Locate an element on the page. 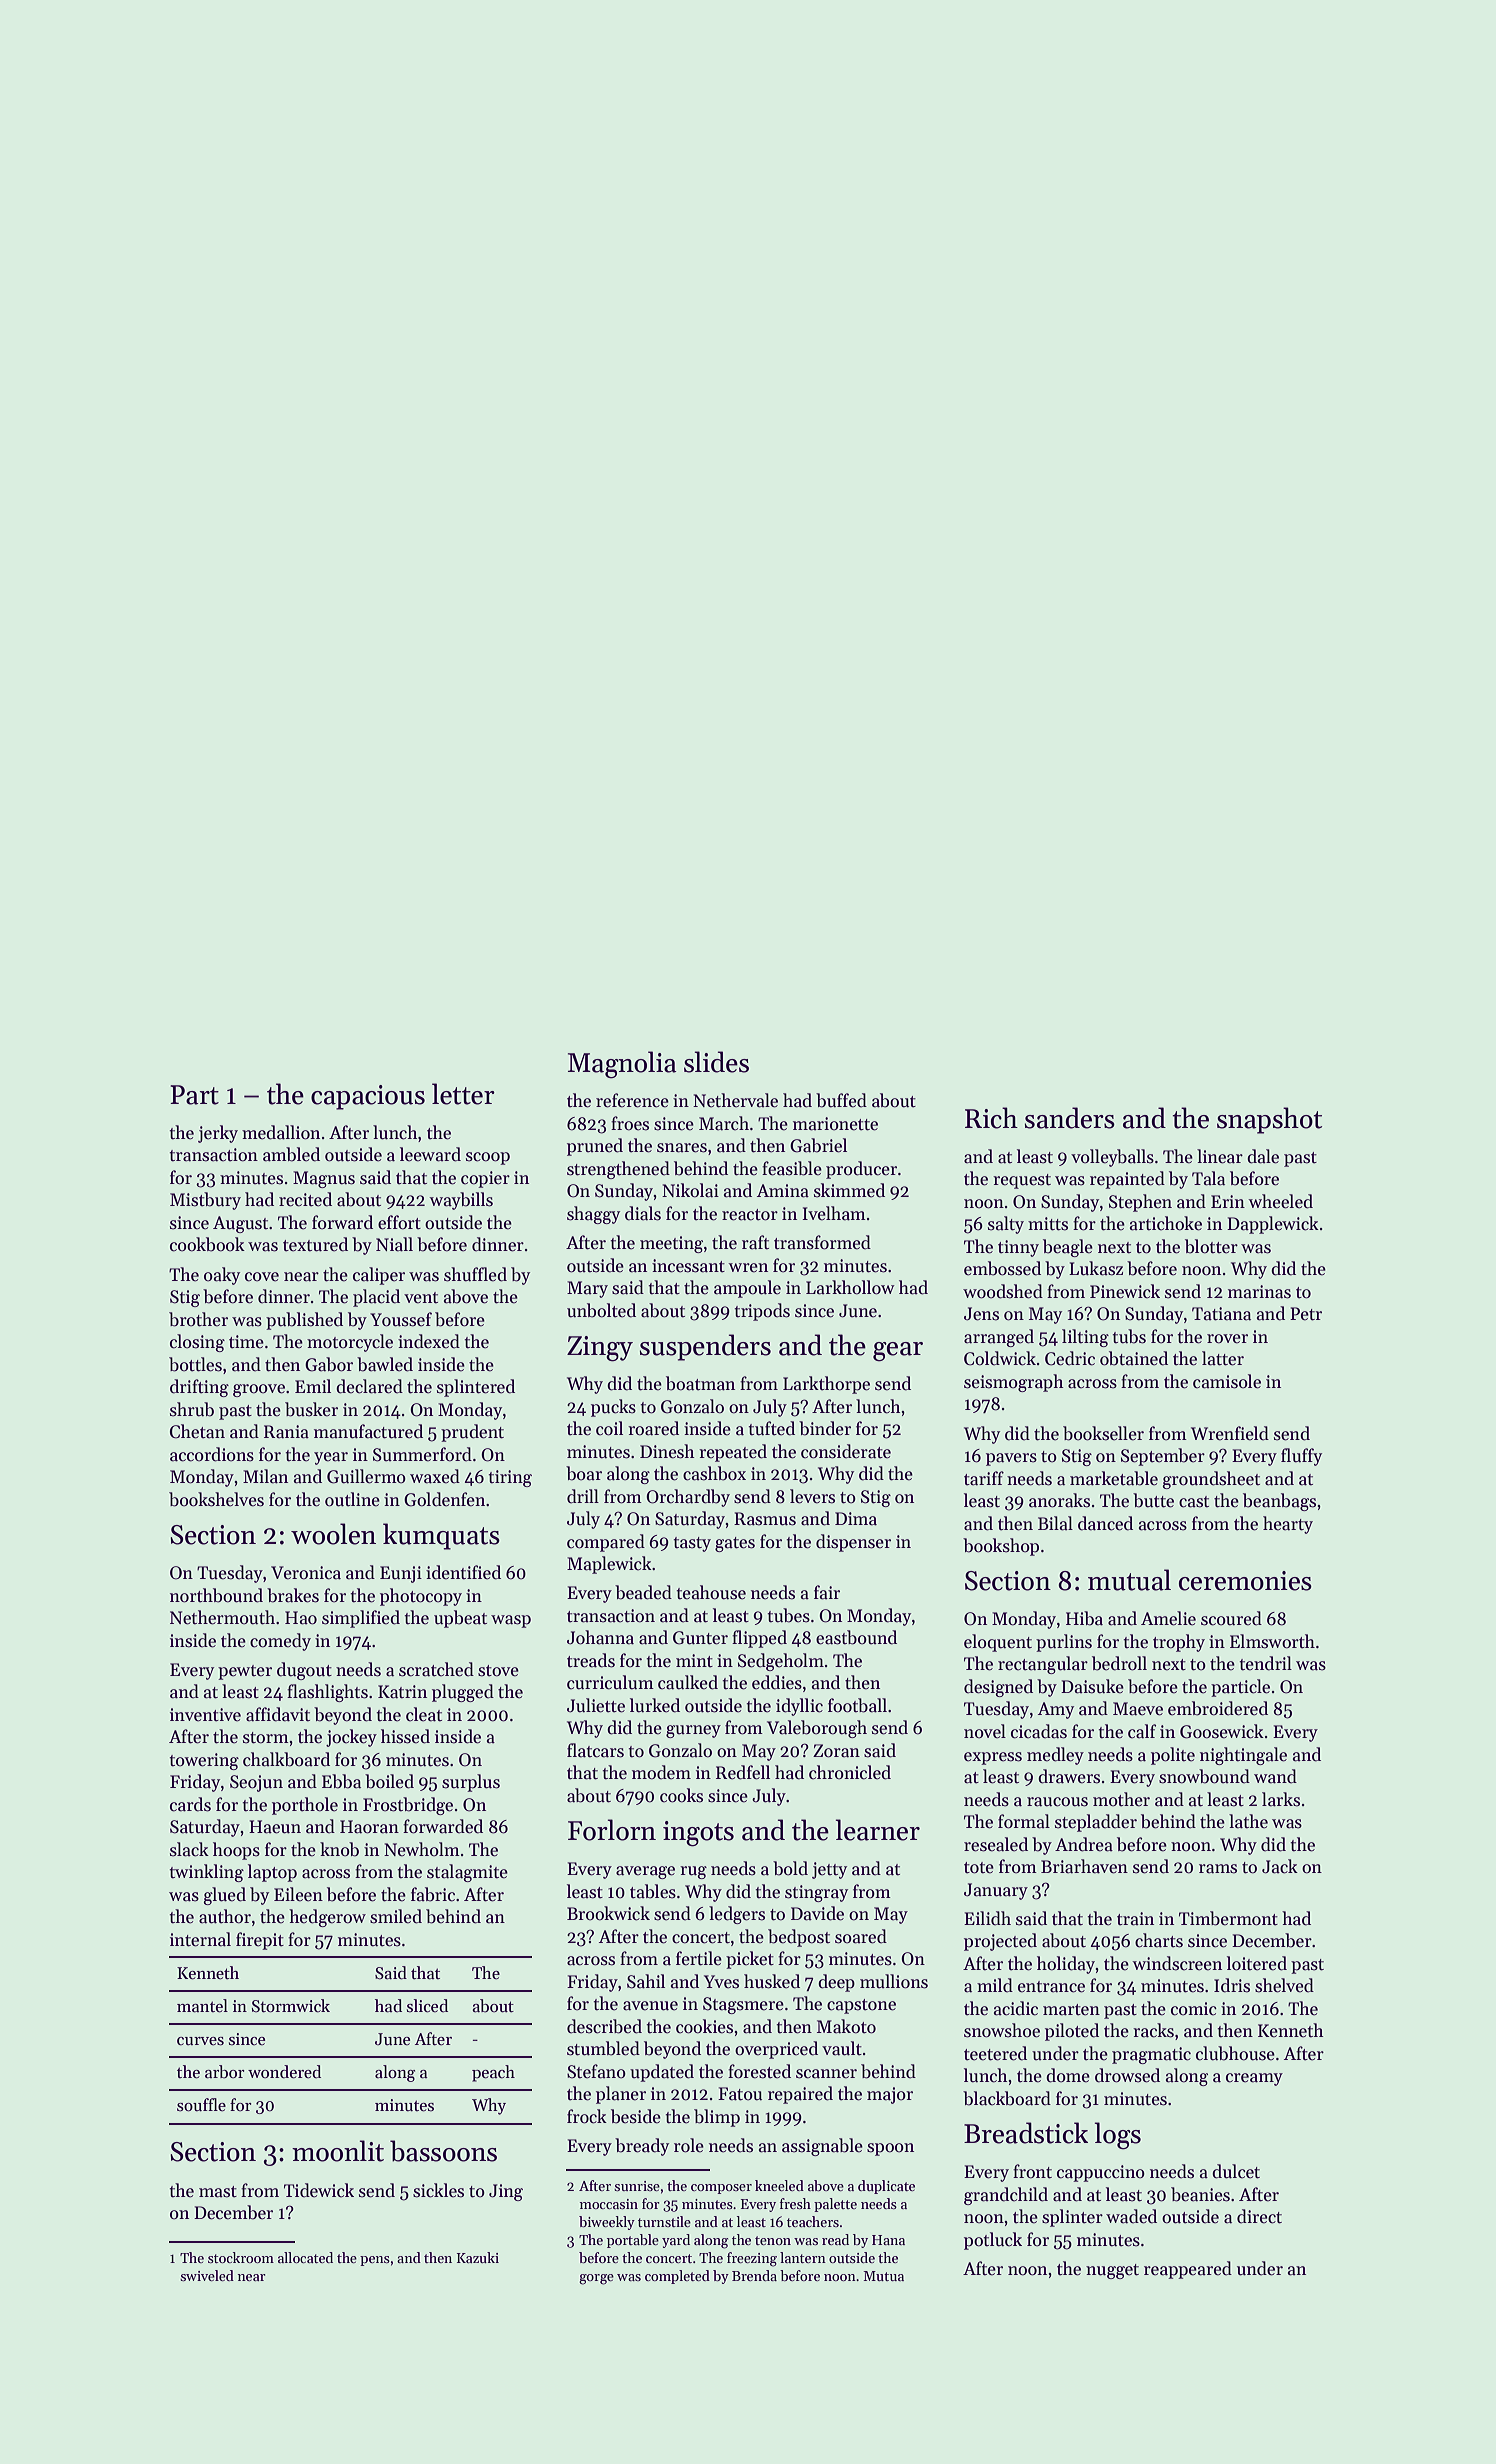 Image resolution: width=1496 pixels, height=2464 pixels. Rich is located at coordinates (991, 1118).
